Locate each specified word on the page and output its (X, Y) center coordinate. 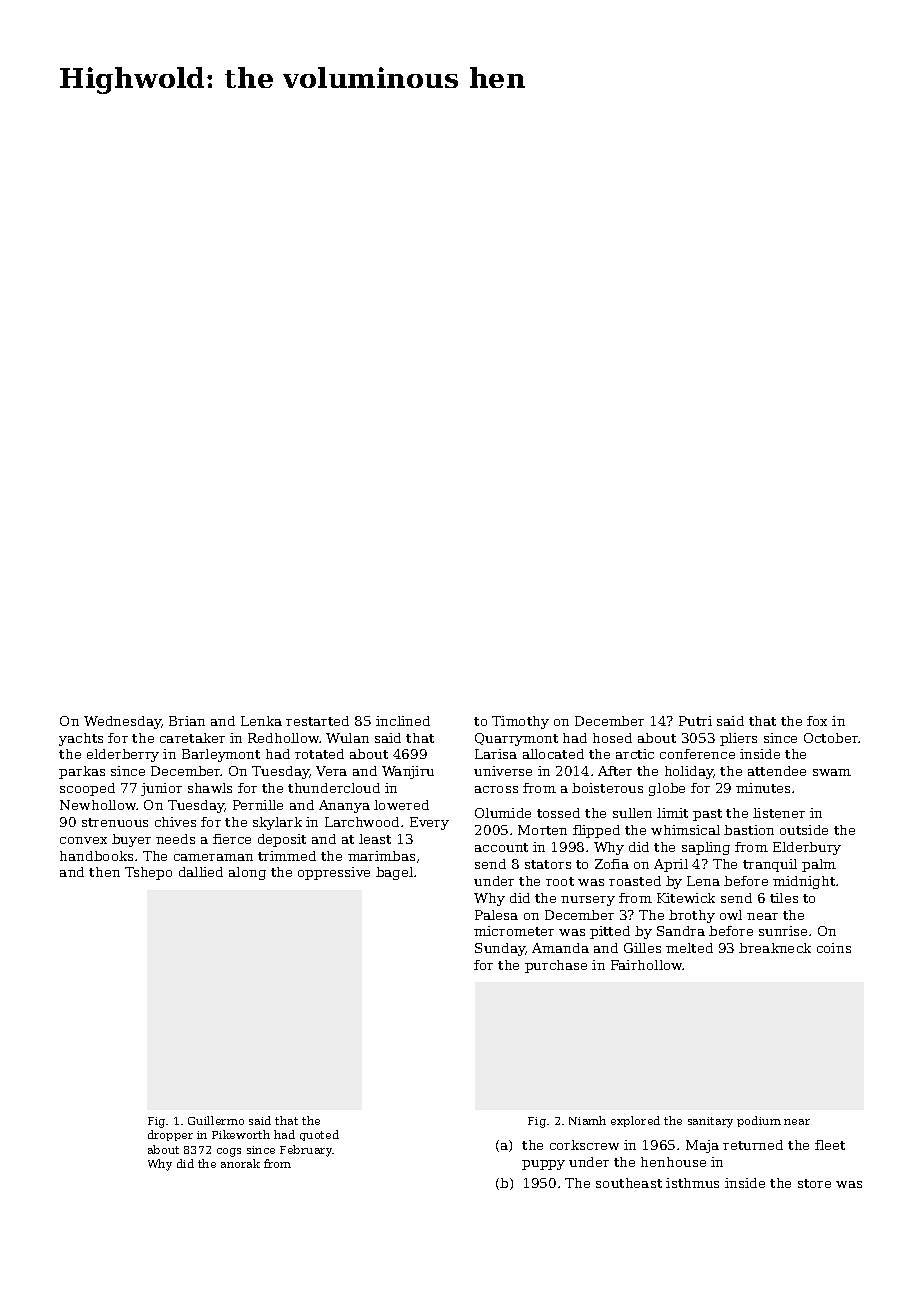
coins (834, 948)
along (247, 873)
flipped (596, 831)
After (615, 771)
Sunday (500, 949)
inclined (403, 721)
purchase (556, 966)
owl (731, 915)
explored (635, 1121)
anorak (240, 1163)
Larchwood (362, 822)
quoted (319, 1135)
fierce (232, 839)
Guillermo (216, 1120)
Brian (187, 721)
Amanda (560, 948)
